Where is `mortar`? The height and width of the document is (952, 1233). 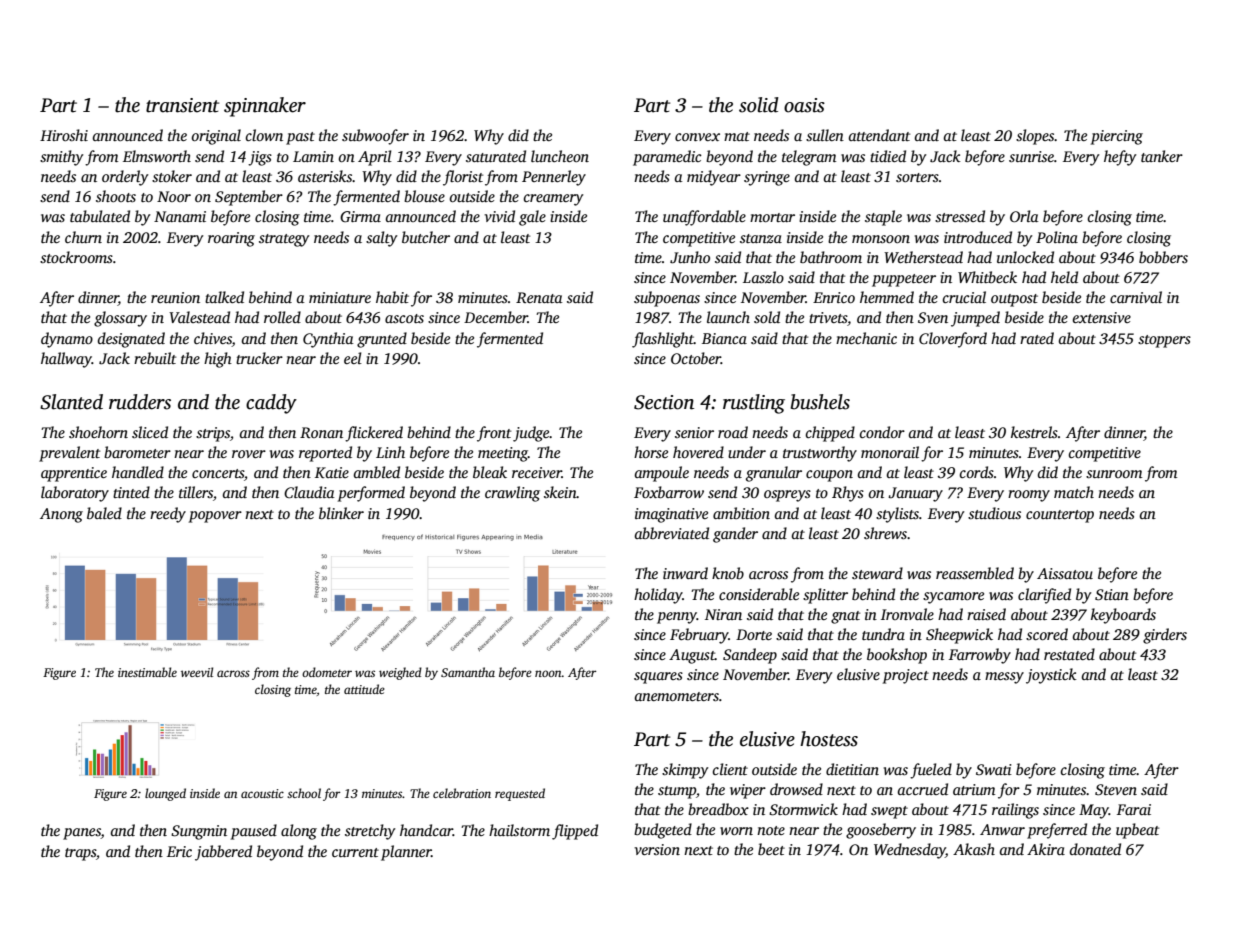
mortar is located at coordinates (772, 217).
